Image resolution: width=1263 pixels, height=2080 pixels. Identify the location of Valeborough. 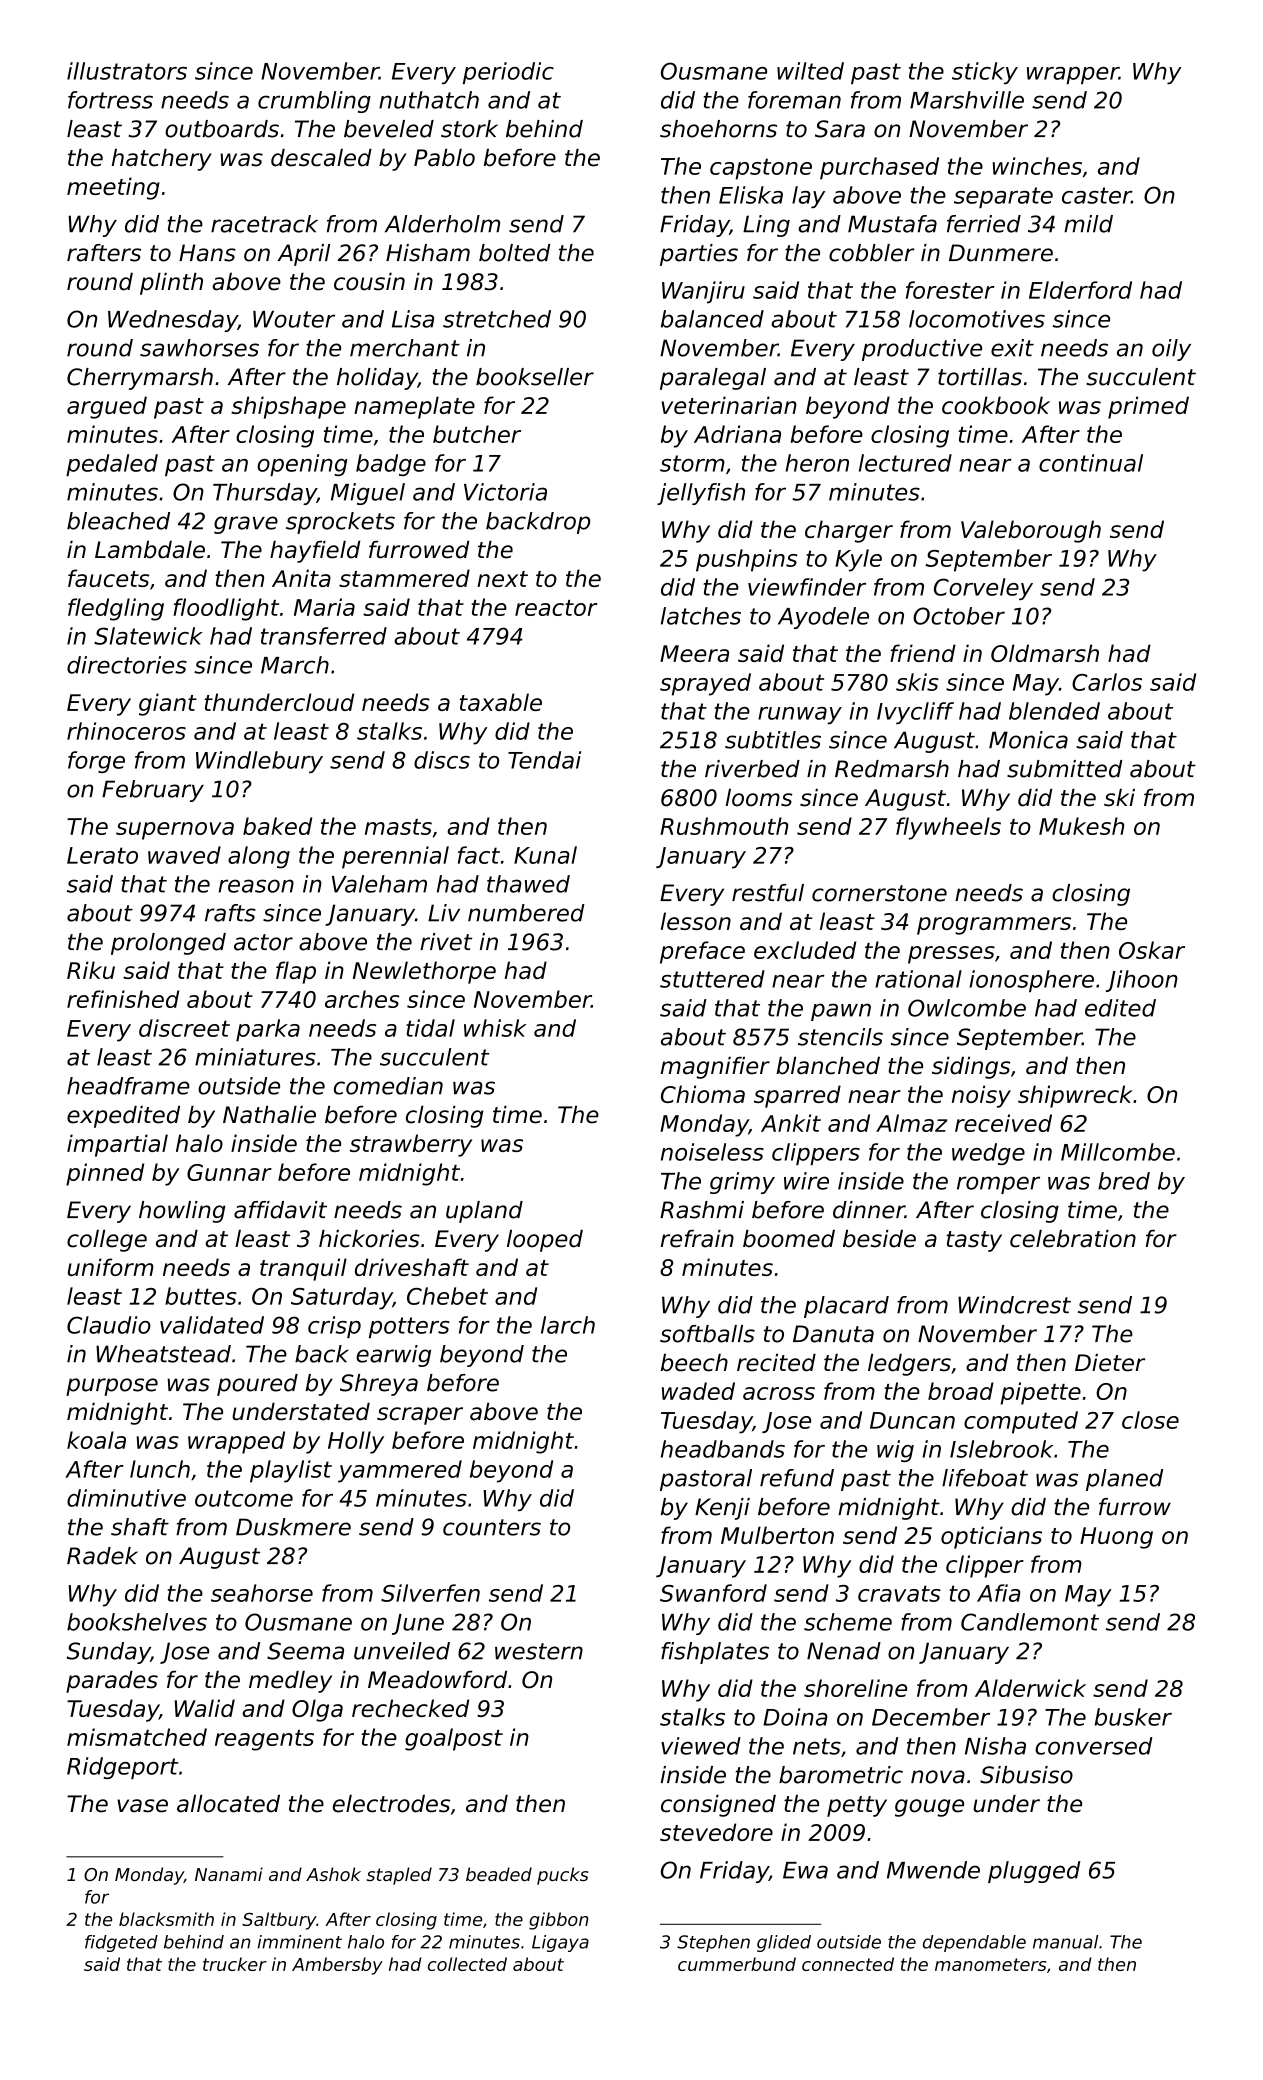
(1031, 531).
